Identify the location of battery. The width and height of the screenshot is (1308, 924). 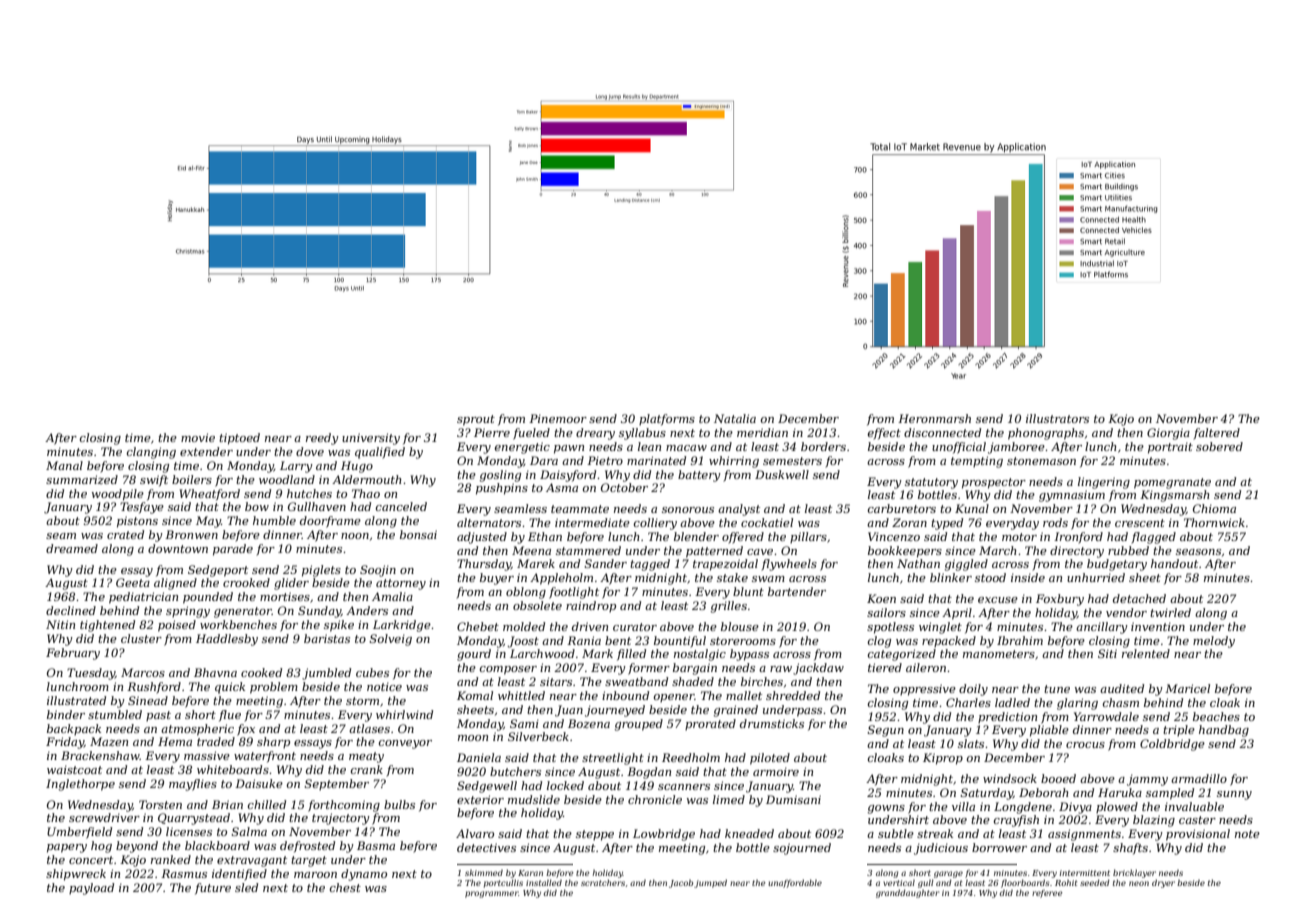
(699, 476).
